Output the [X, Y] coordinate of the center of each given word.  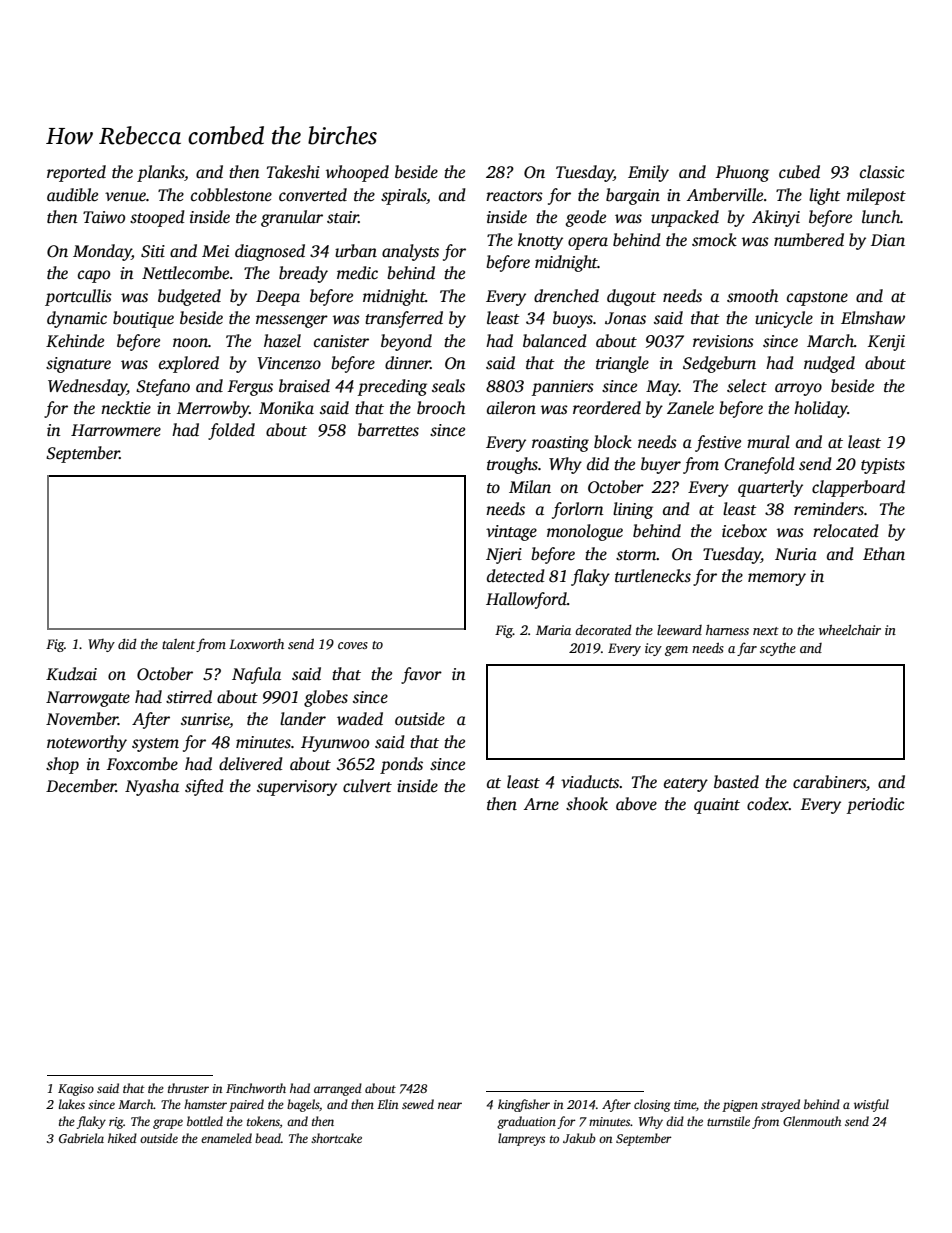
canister [341, 341]
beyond [406, 342]
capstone [817, 299]
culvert [367, 786]
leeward [679, 630]
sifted [204, 787]
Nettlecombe [185, 273]
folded [231, 431]
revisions [723, 341]
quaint [717, 806]
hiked [122, 1138]
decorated [603, 629]
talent [178, 644]
